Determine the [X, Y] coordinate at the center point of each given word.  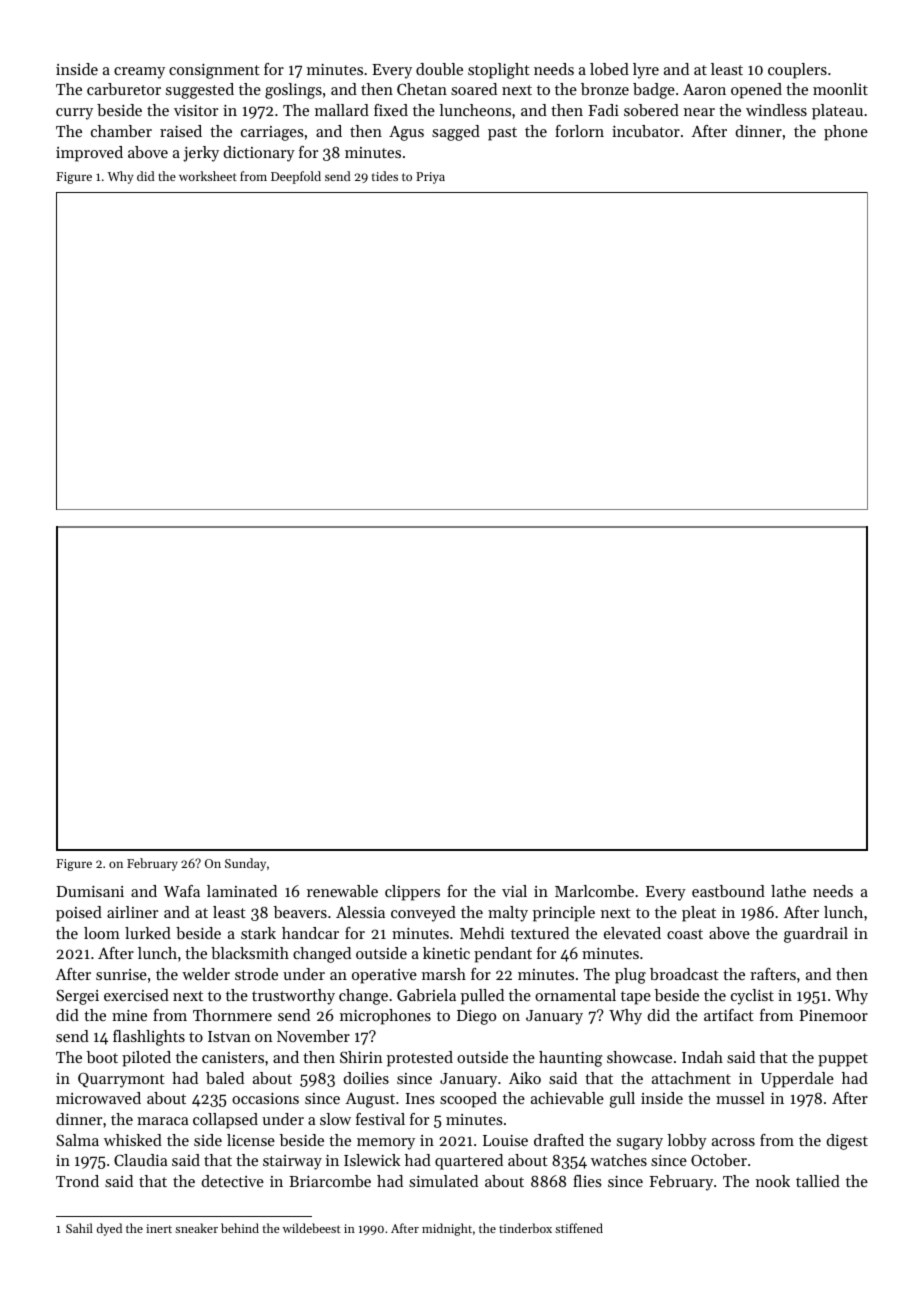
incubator [646, 131]
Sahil [79, 1228]
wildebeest [312, 1228]
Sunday [245, 864]
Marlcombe [594, 891]
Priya [430, 178]
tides [385, 176]
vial [514, 891]
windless [776, 110]
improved [89, 154]
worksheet [208, 176]
